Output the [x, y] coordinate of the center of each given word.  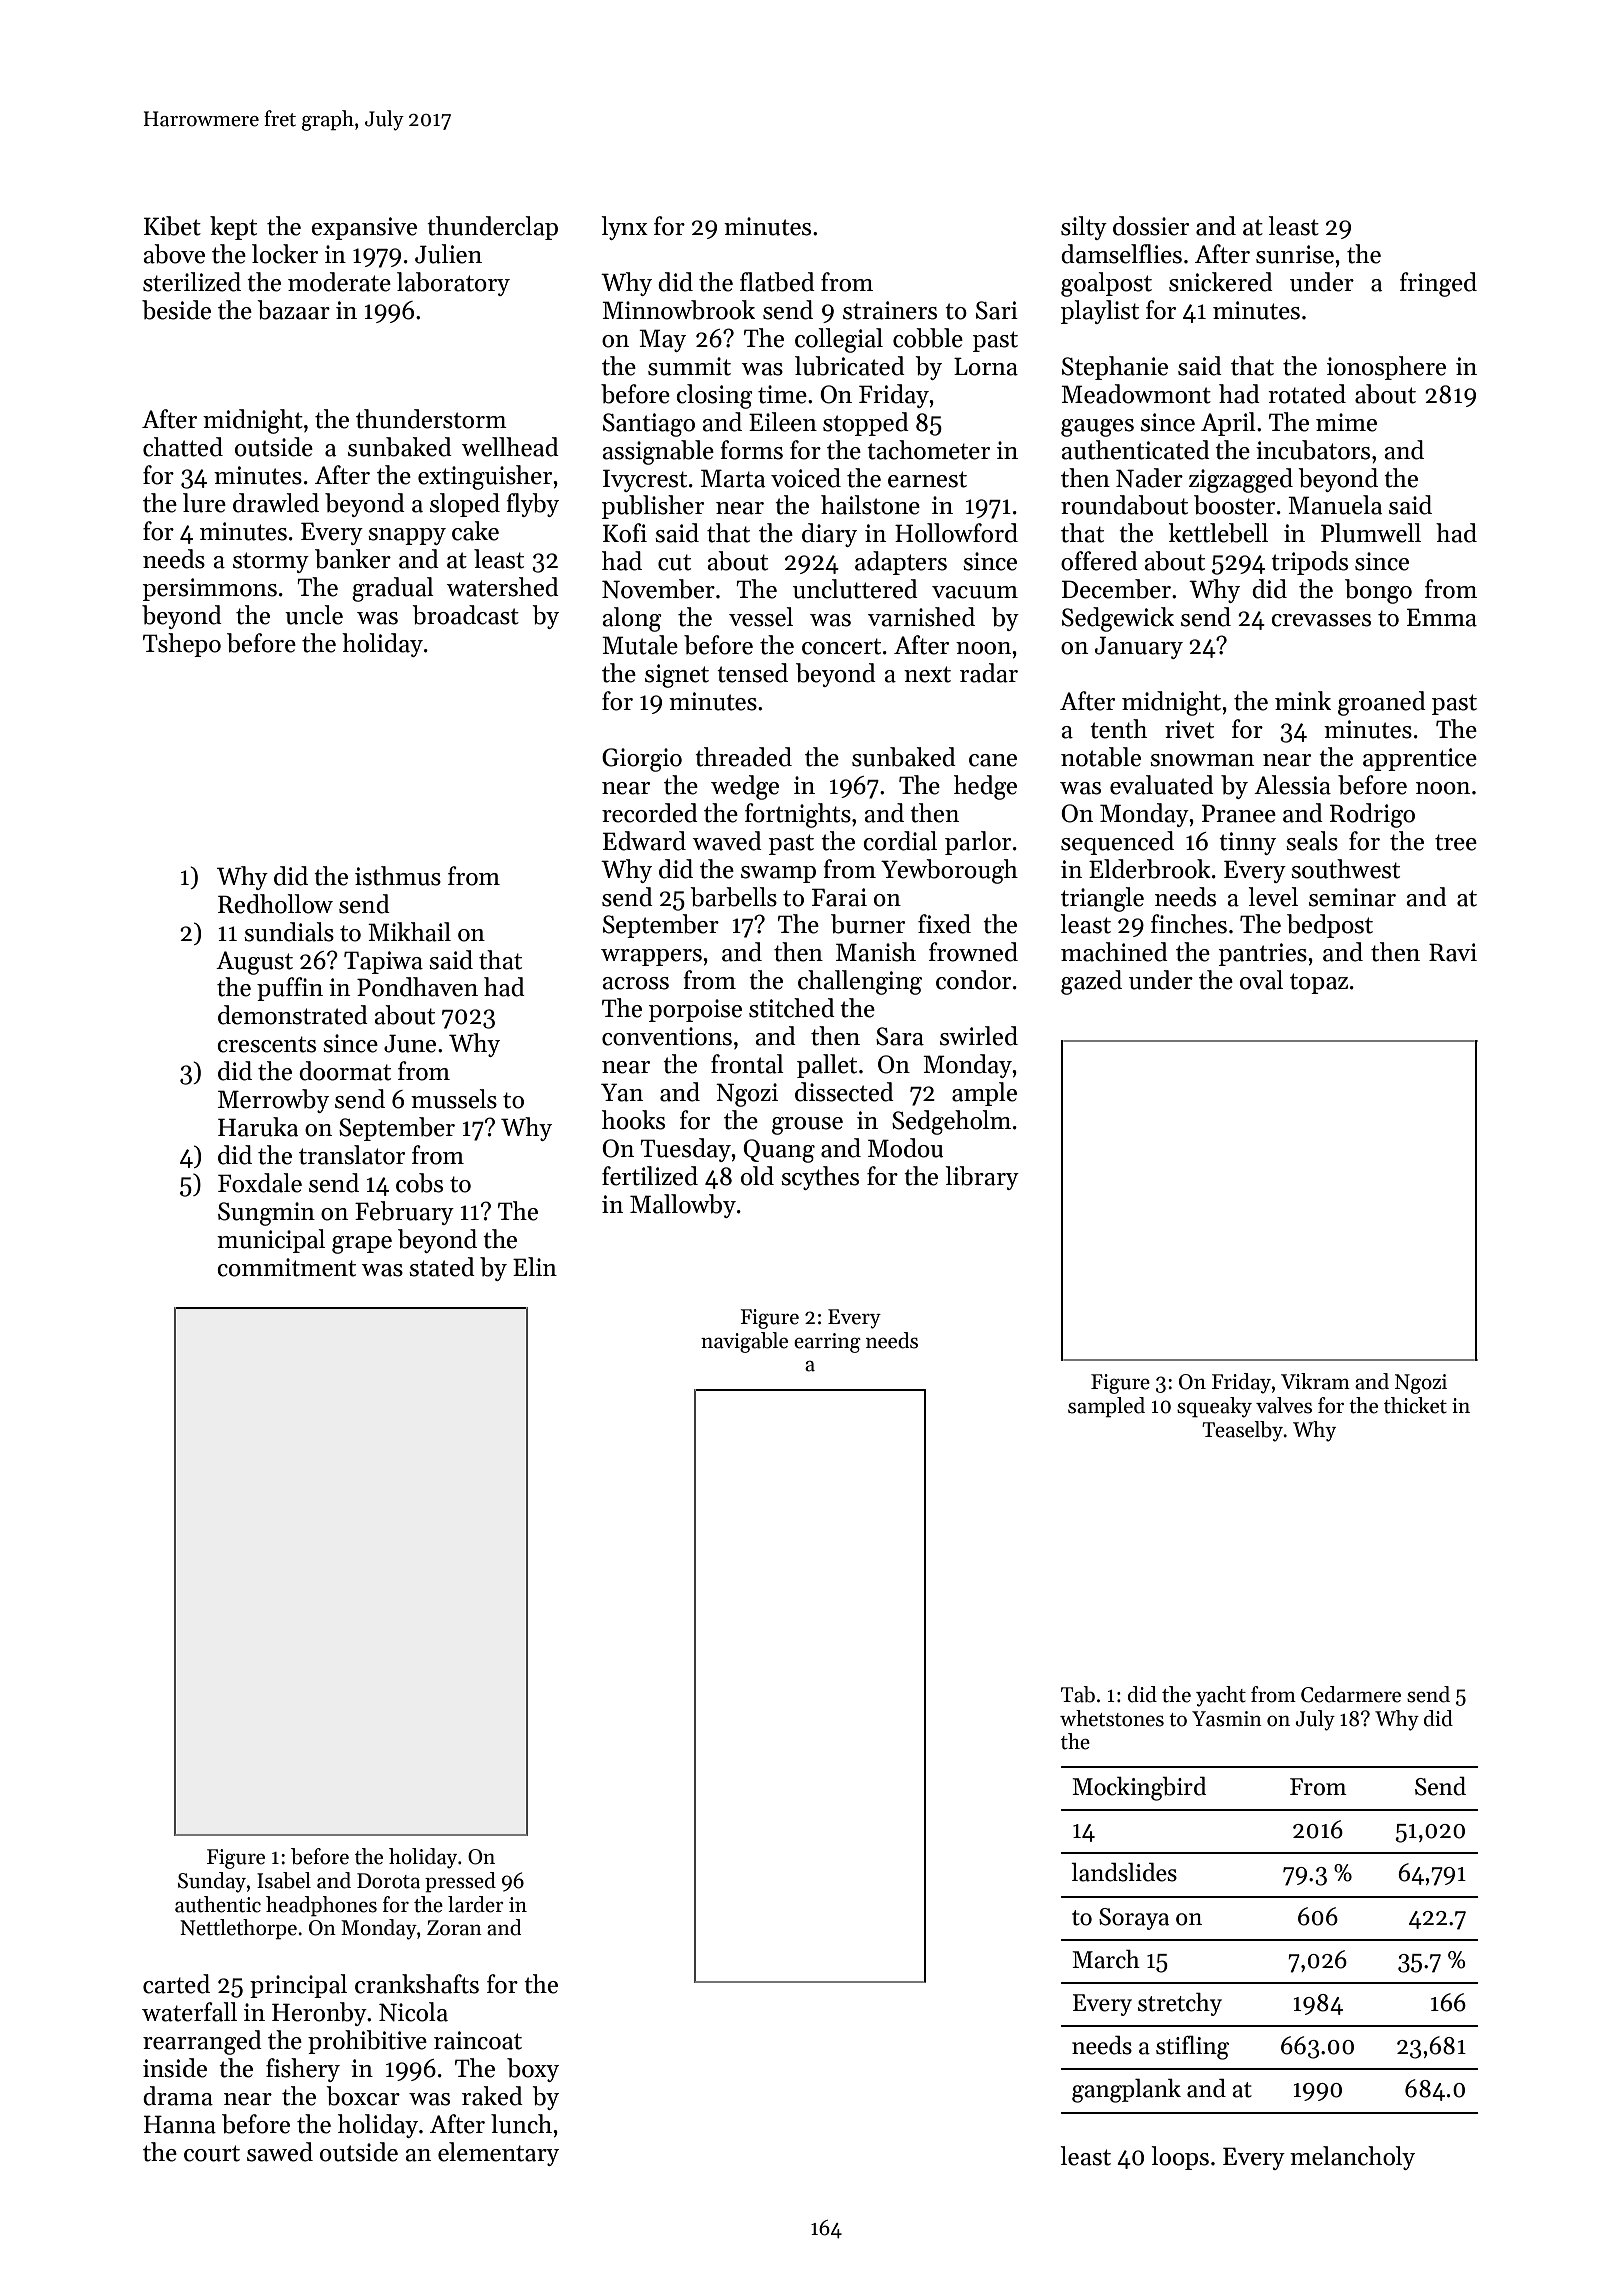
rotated [1307, 394]
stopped [866, 424]
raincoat [478, 2040]
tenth [1118, 729]
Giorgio [642, 760]
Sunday [212, 1882]
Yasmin [1227, 1719]
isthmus [398, 876]
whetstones [1112, 1718]
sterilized [192, 282]
